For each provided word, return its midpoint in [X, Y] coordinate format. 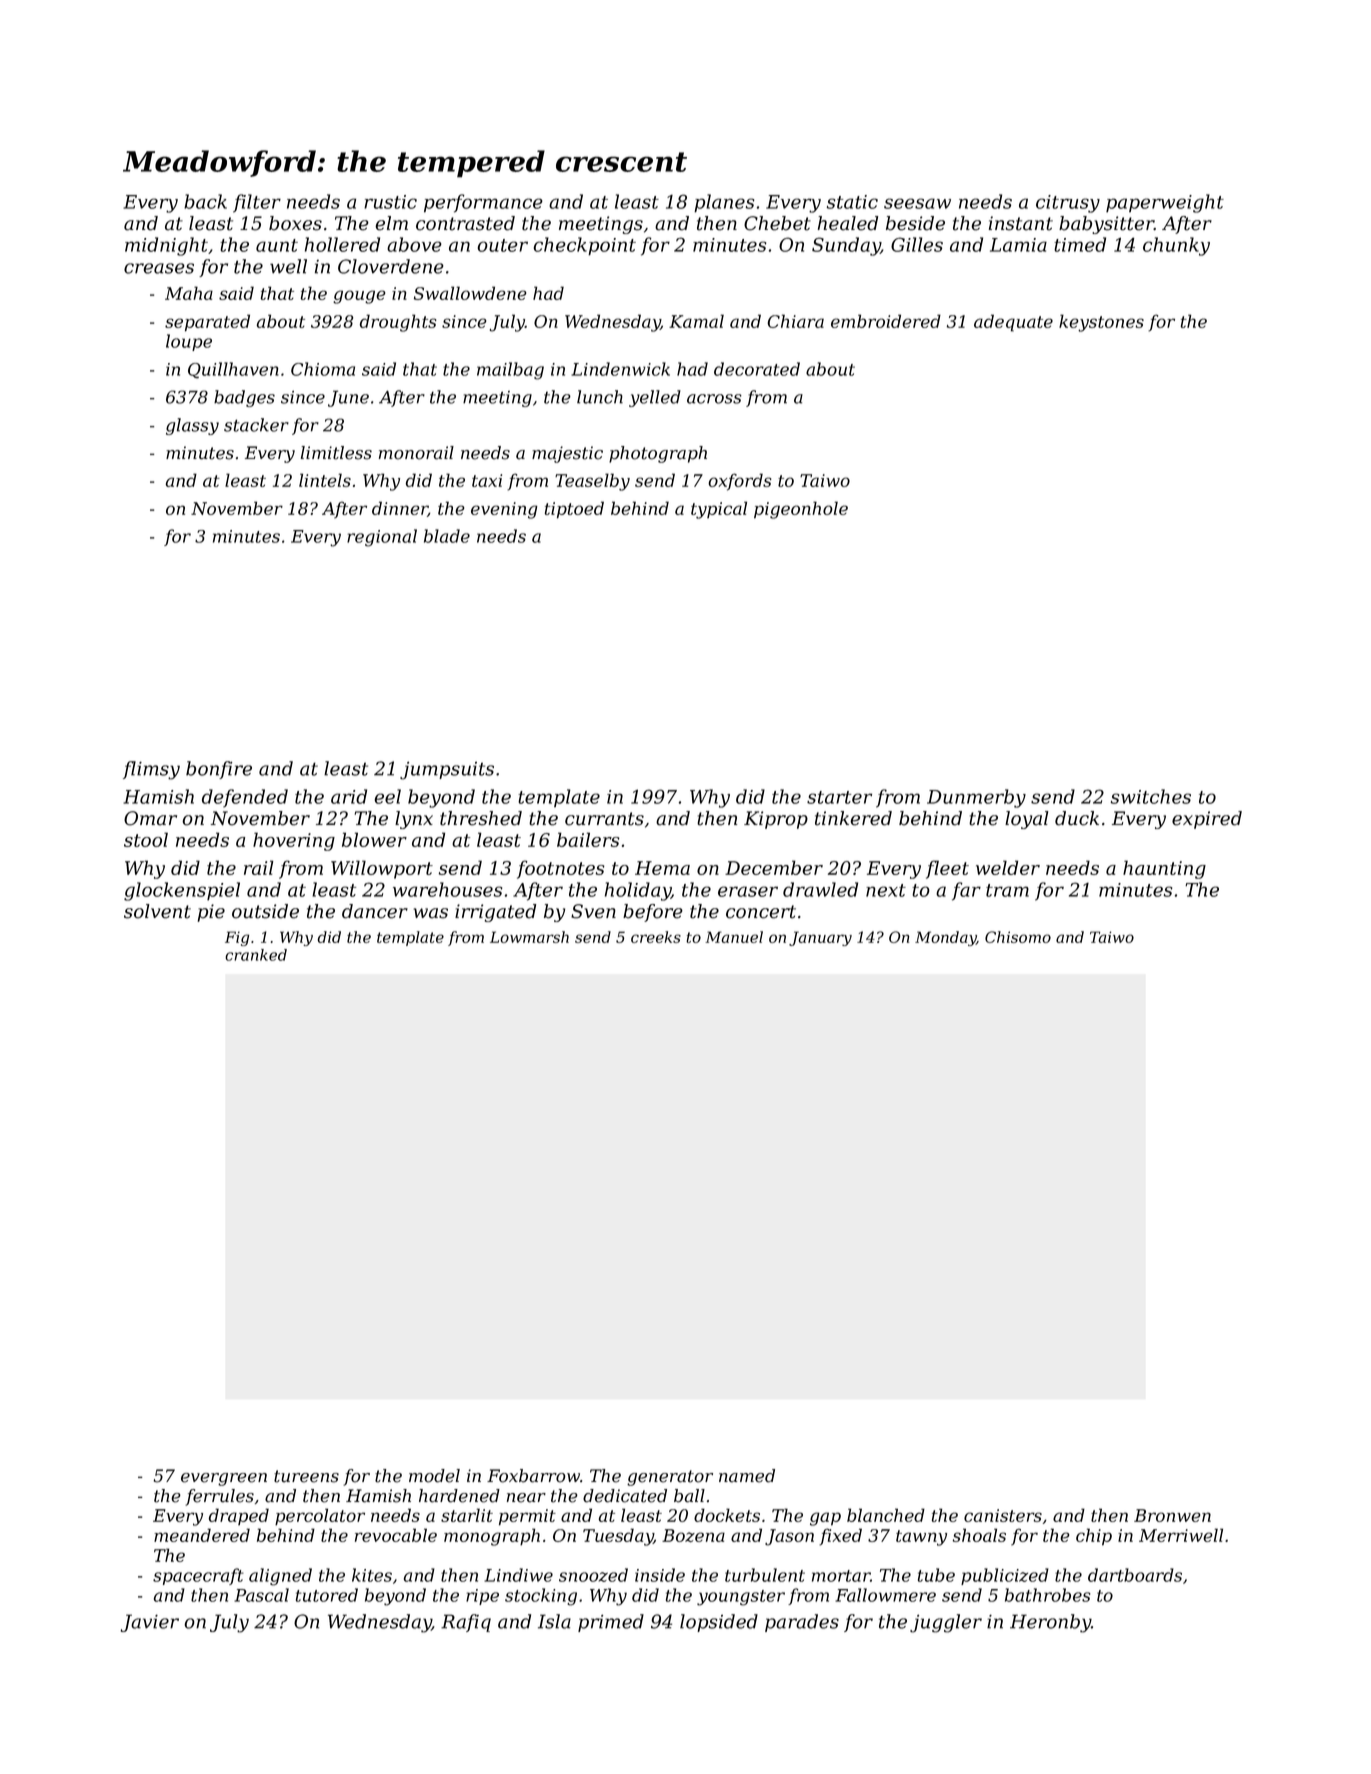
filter [257, 203]
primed [611, 1623]
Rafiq [466, 1623]
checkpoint [585, 246]
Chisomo [1018, 937]
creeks [656, 937]
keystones [1101, 323]
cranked [256, 955]
